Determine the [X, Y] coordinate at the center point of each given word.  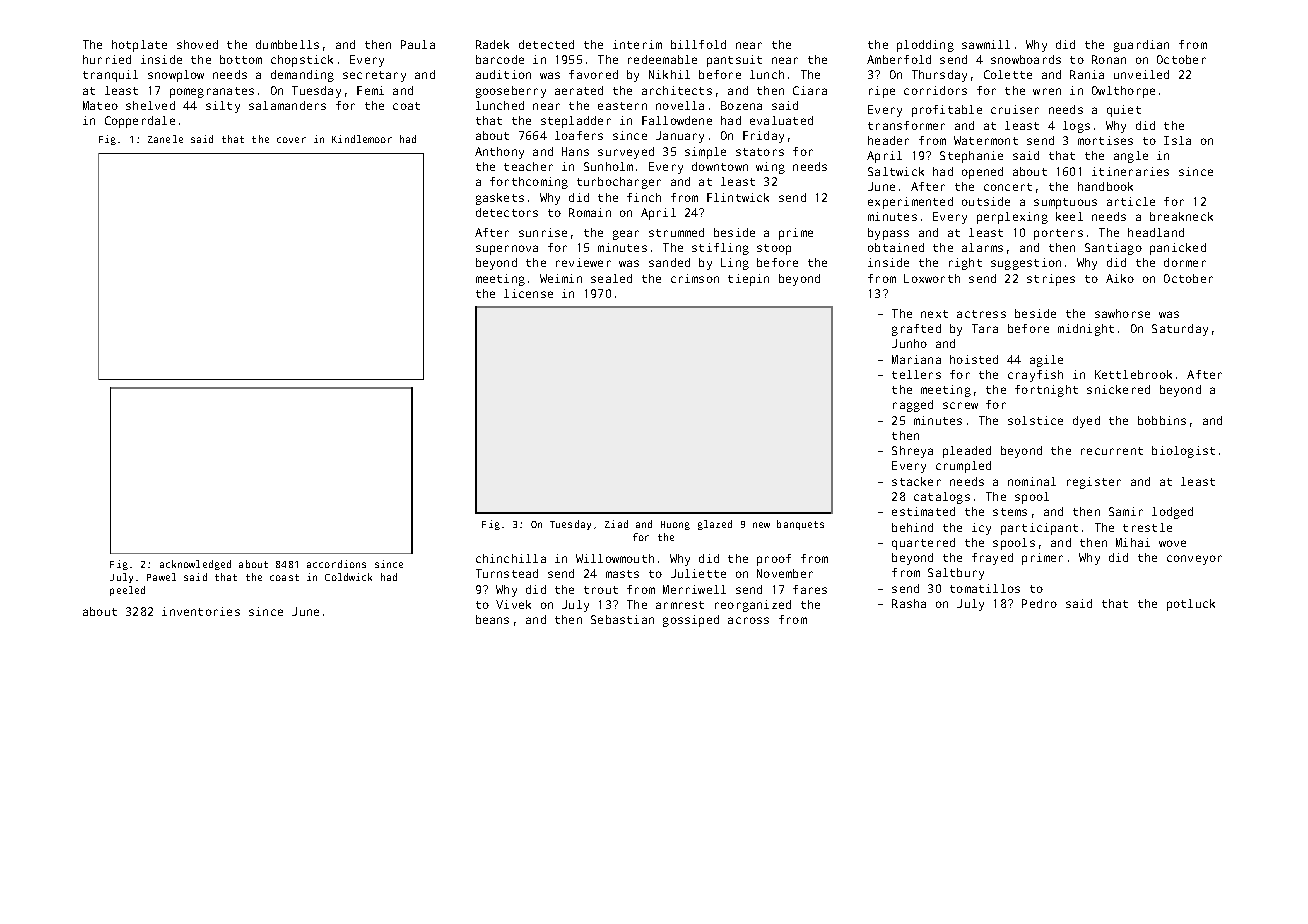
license [528, 293]
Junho [909, 343]
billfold [698, 44]
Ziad [616, 524]
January [680, 137]
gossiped [691, 621]
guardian [1141, 46]
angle [1131, 157]
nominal [1032, 481]
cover [291, 140]
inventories [201, 611]
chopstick [302, 61]
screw [960, 405]
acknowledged [195, 565]
